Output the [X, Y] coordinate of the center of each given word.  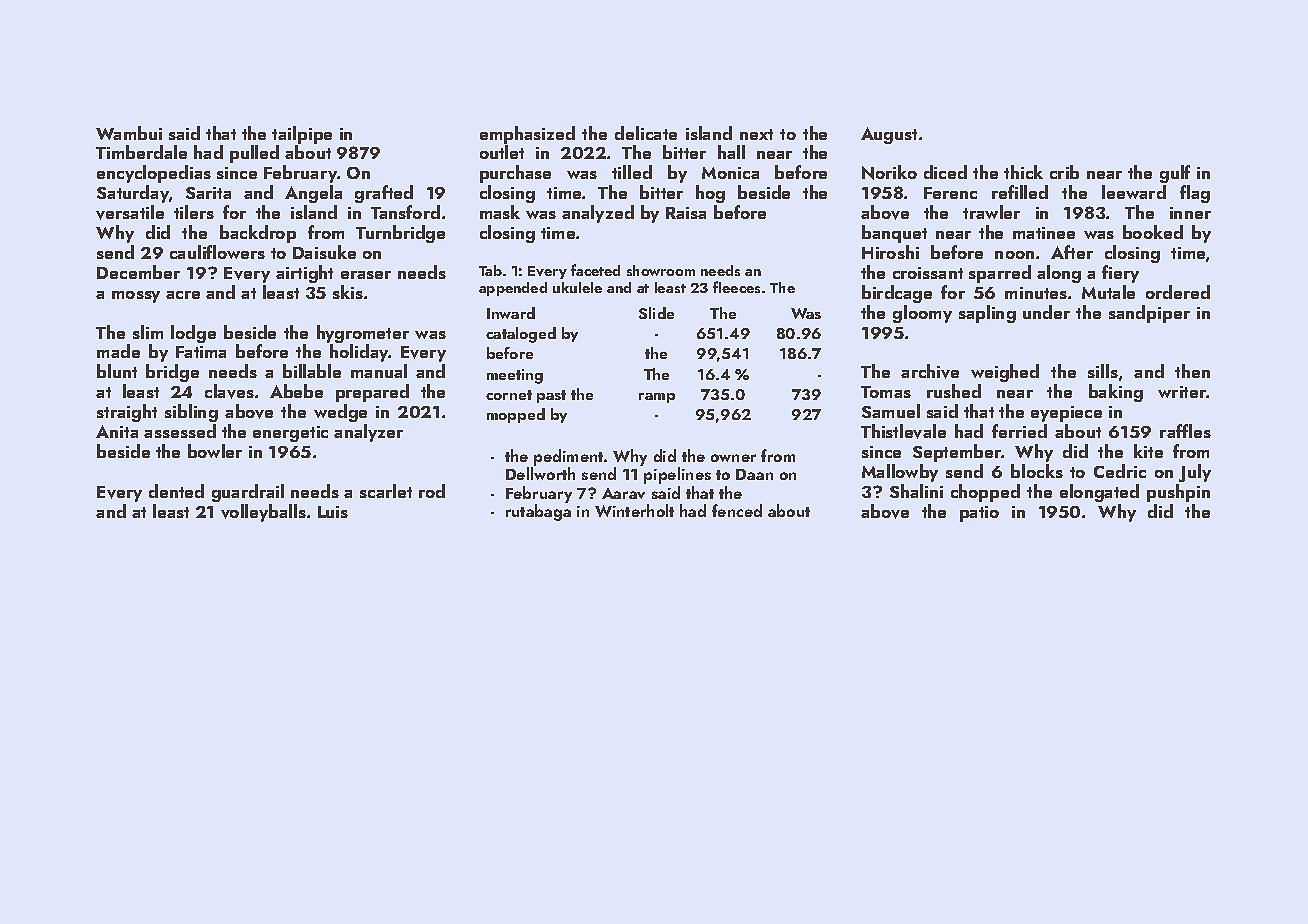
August [889, 135]
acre [183, 295]
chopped [985, 493]
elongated [1099, 493]
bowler [215, 451]
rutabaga [538, 512]
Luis [333, 512]
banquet [894, 234]
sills [1103, 371]
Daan [754, 474]
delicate [646, 133]
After [1072, 252]
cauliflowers [217, 252]
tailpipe [302, 135]
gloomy [922, 314]
